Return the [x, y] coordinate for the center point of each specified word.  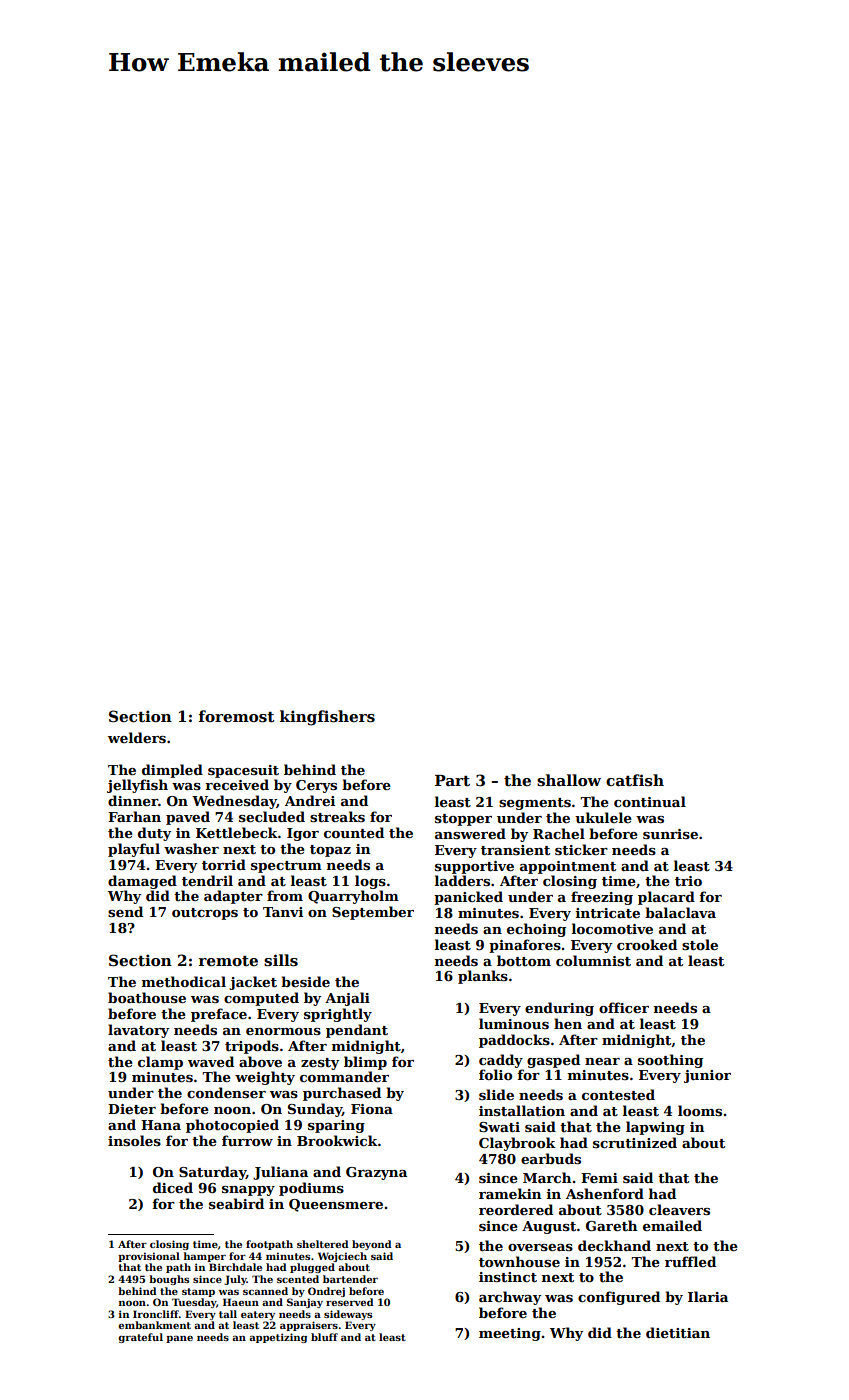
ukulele [603, 817]
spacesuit [243, 771]
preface [219, 1015]
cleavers [679, 1209]
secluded [272, 816]
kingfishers [327, 718]
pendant [357, 1031]
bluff [324, 1337]
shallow [569, 780]
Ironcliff [156, 1314]
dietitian [678, 1332]
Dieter [132, 1109]
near [602, 1061]
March [547, 1177]
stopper [463, 820]
